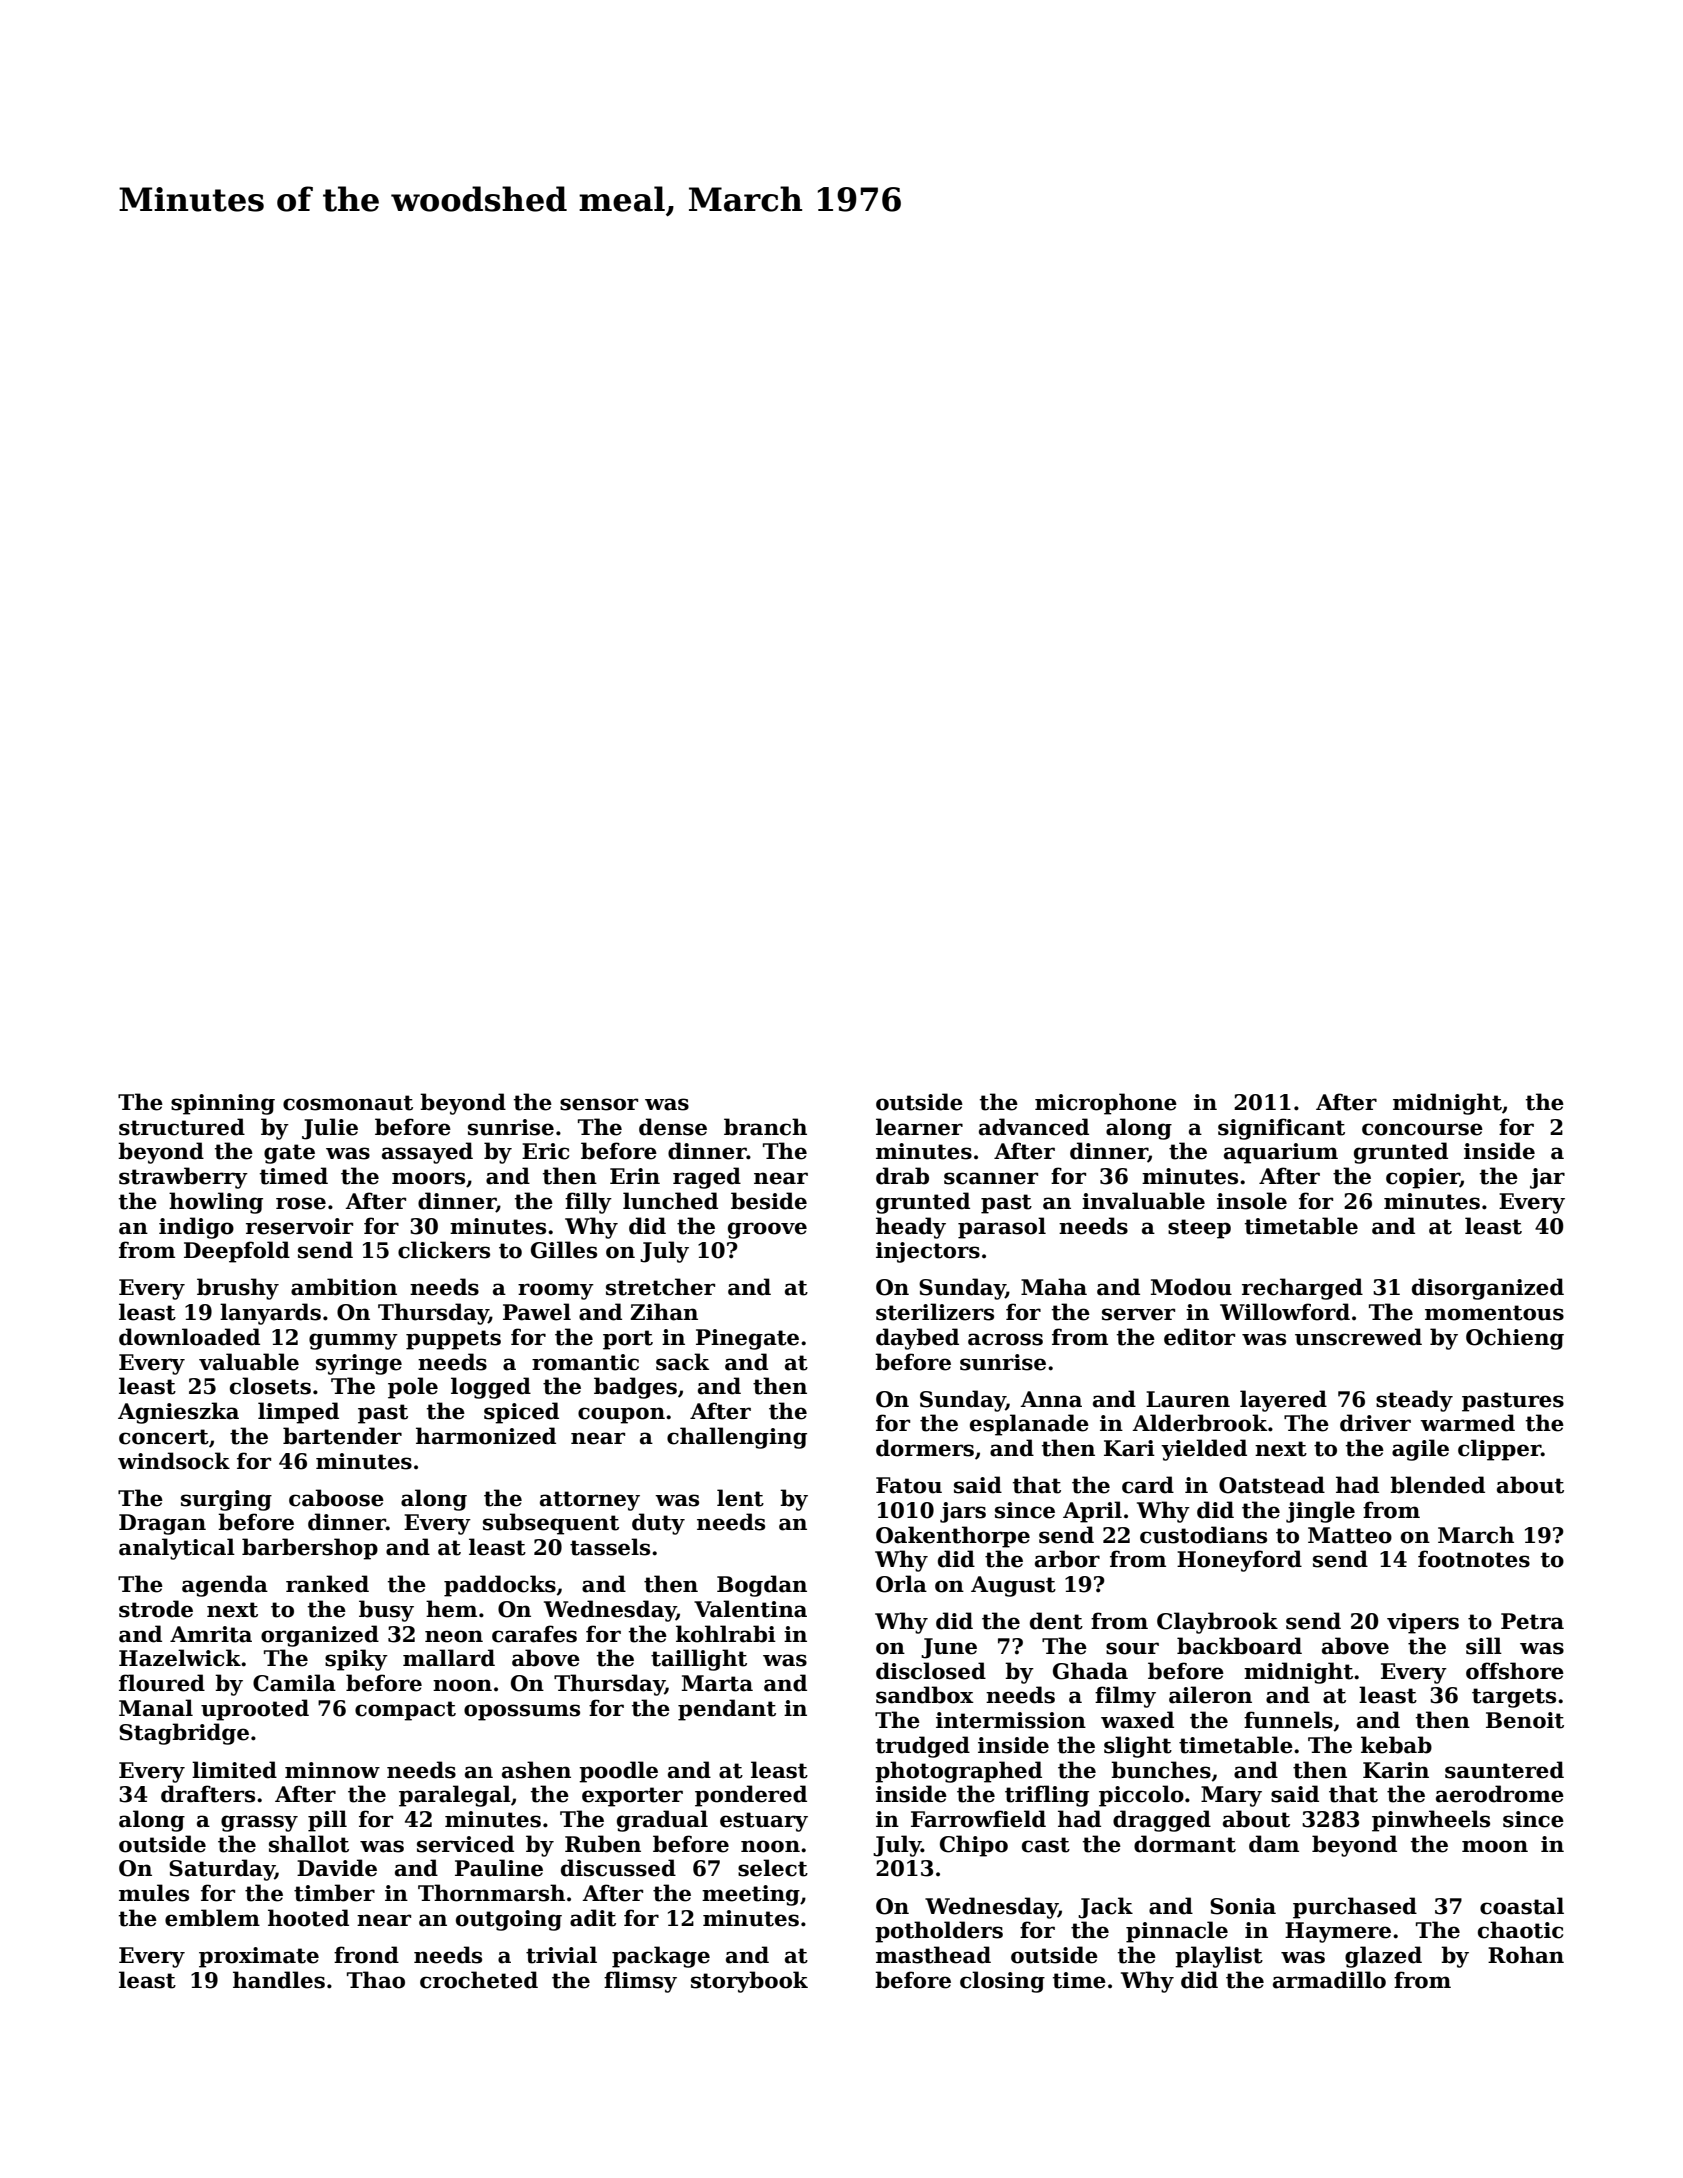 The width and height of the image is (1683, 2178). I want to click on Modou, so click(1191, 1287).
